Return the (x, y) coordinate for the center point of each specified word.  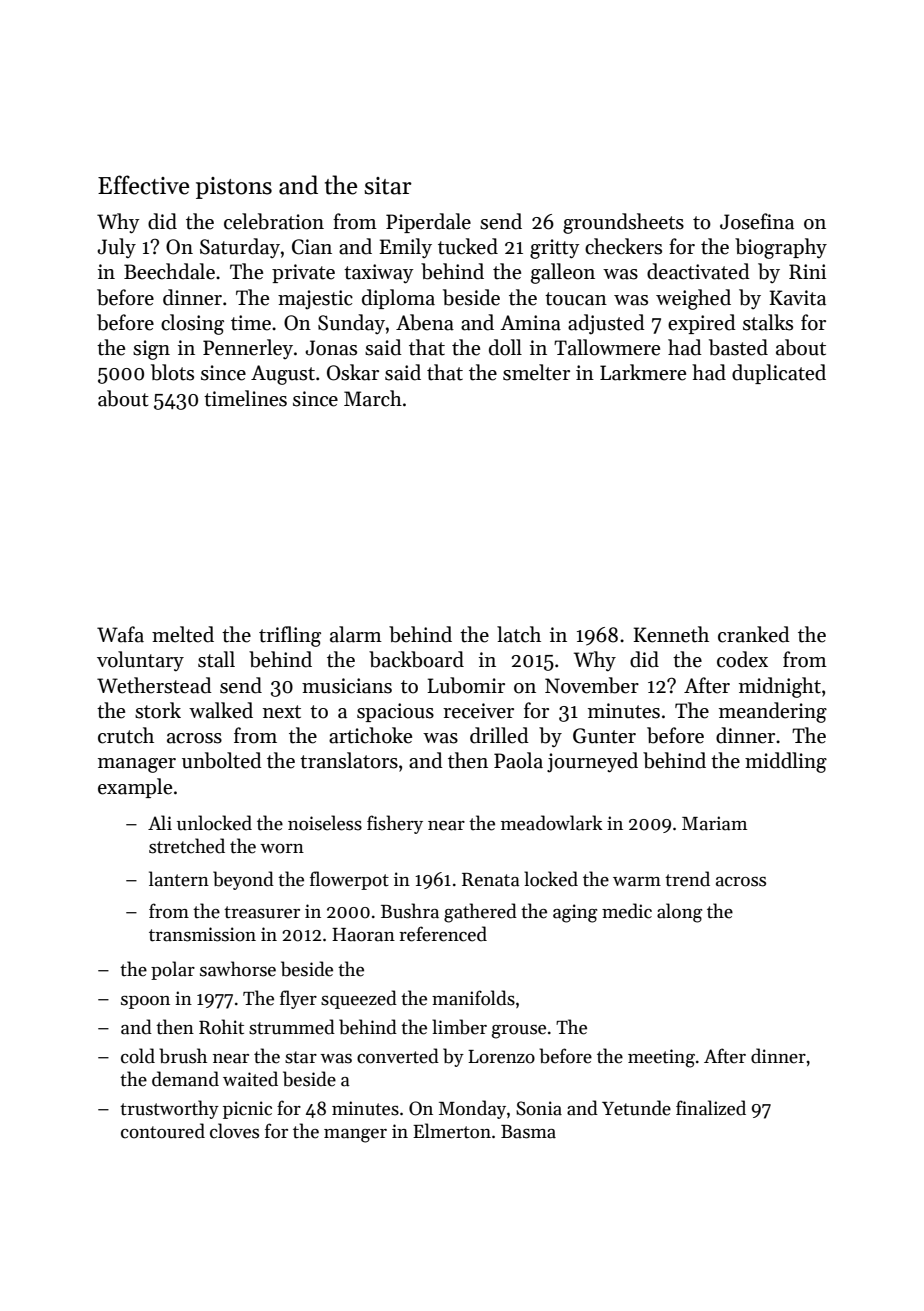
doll (505, 347)
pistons (234, 188)
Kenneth (671, 634)
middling (786, 762)
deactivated (698, 271)
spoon (145, 1002)
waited (250, 1079)
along (679, 913)
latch (519, 634)
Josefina (757, 221)
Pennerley (248, 349)
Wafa (120, 634)
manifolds (473, 998)
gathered (480, 913)
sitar (388, 186)
